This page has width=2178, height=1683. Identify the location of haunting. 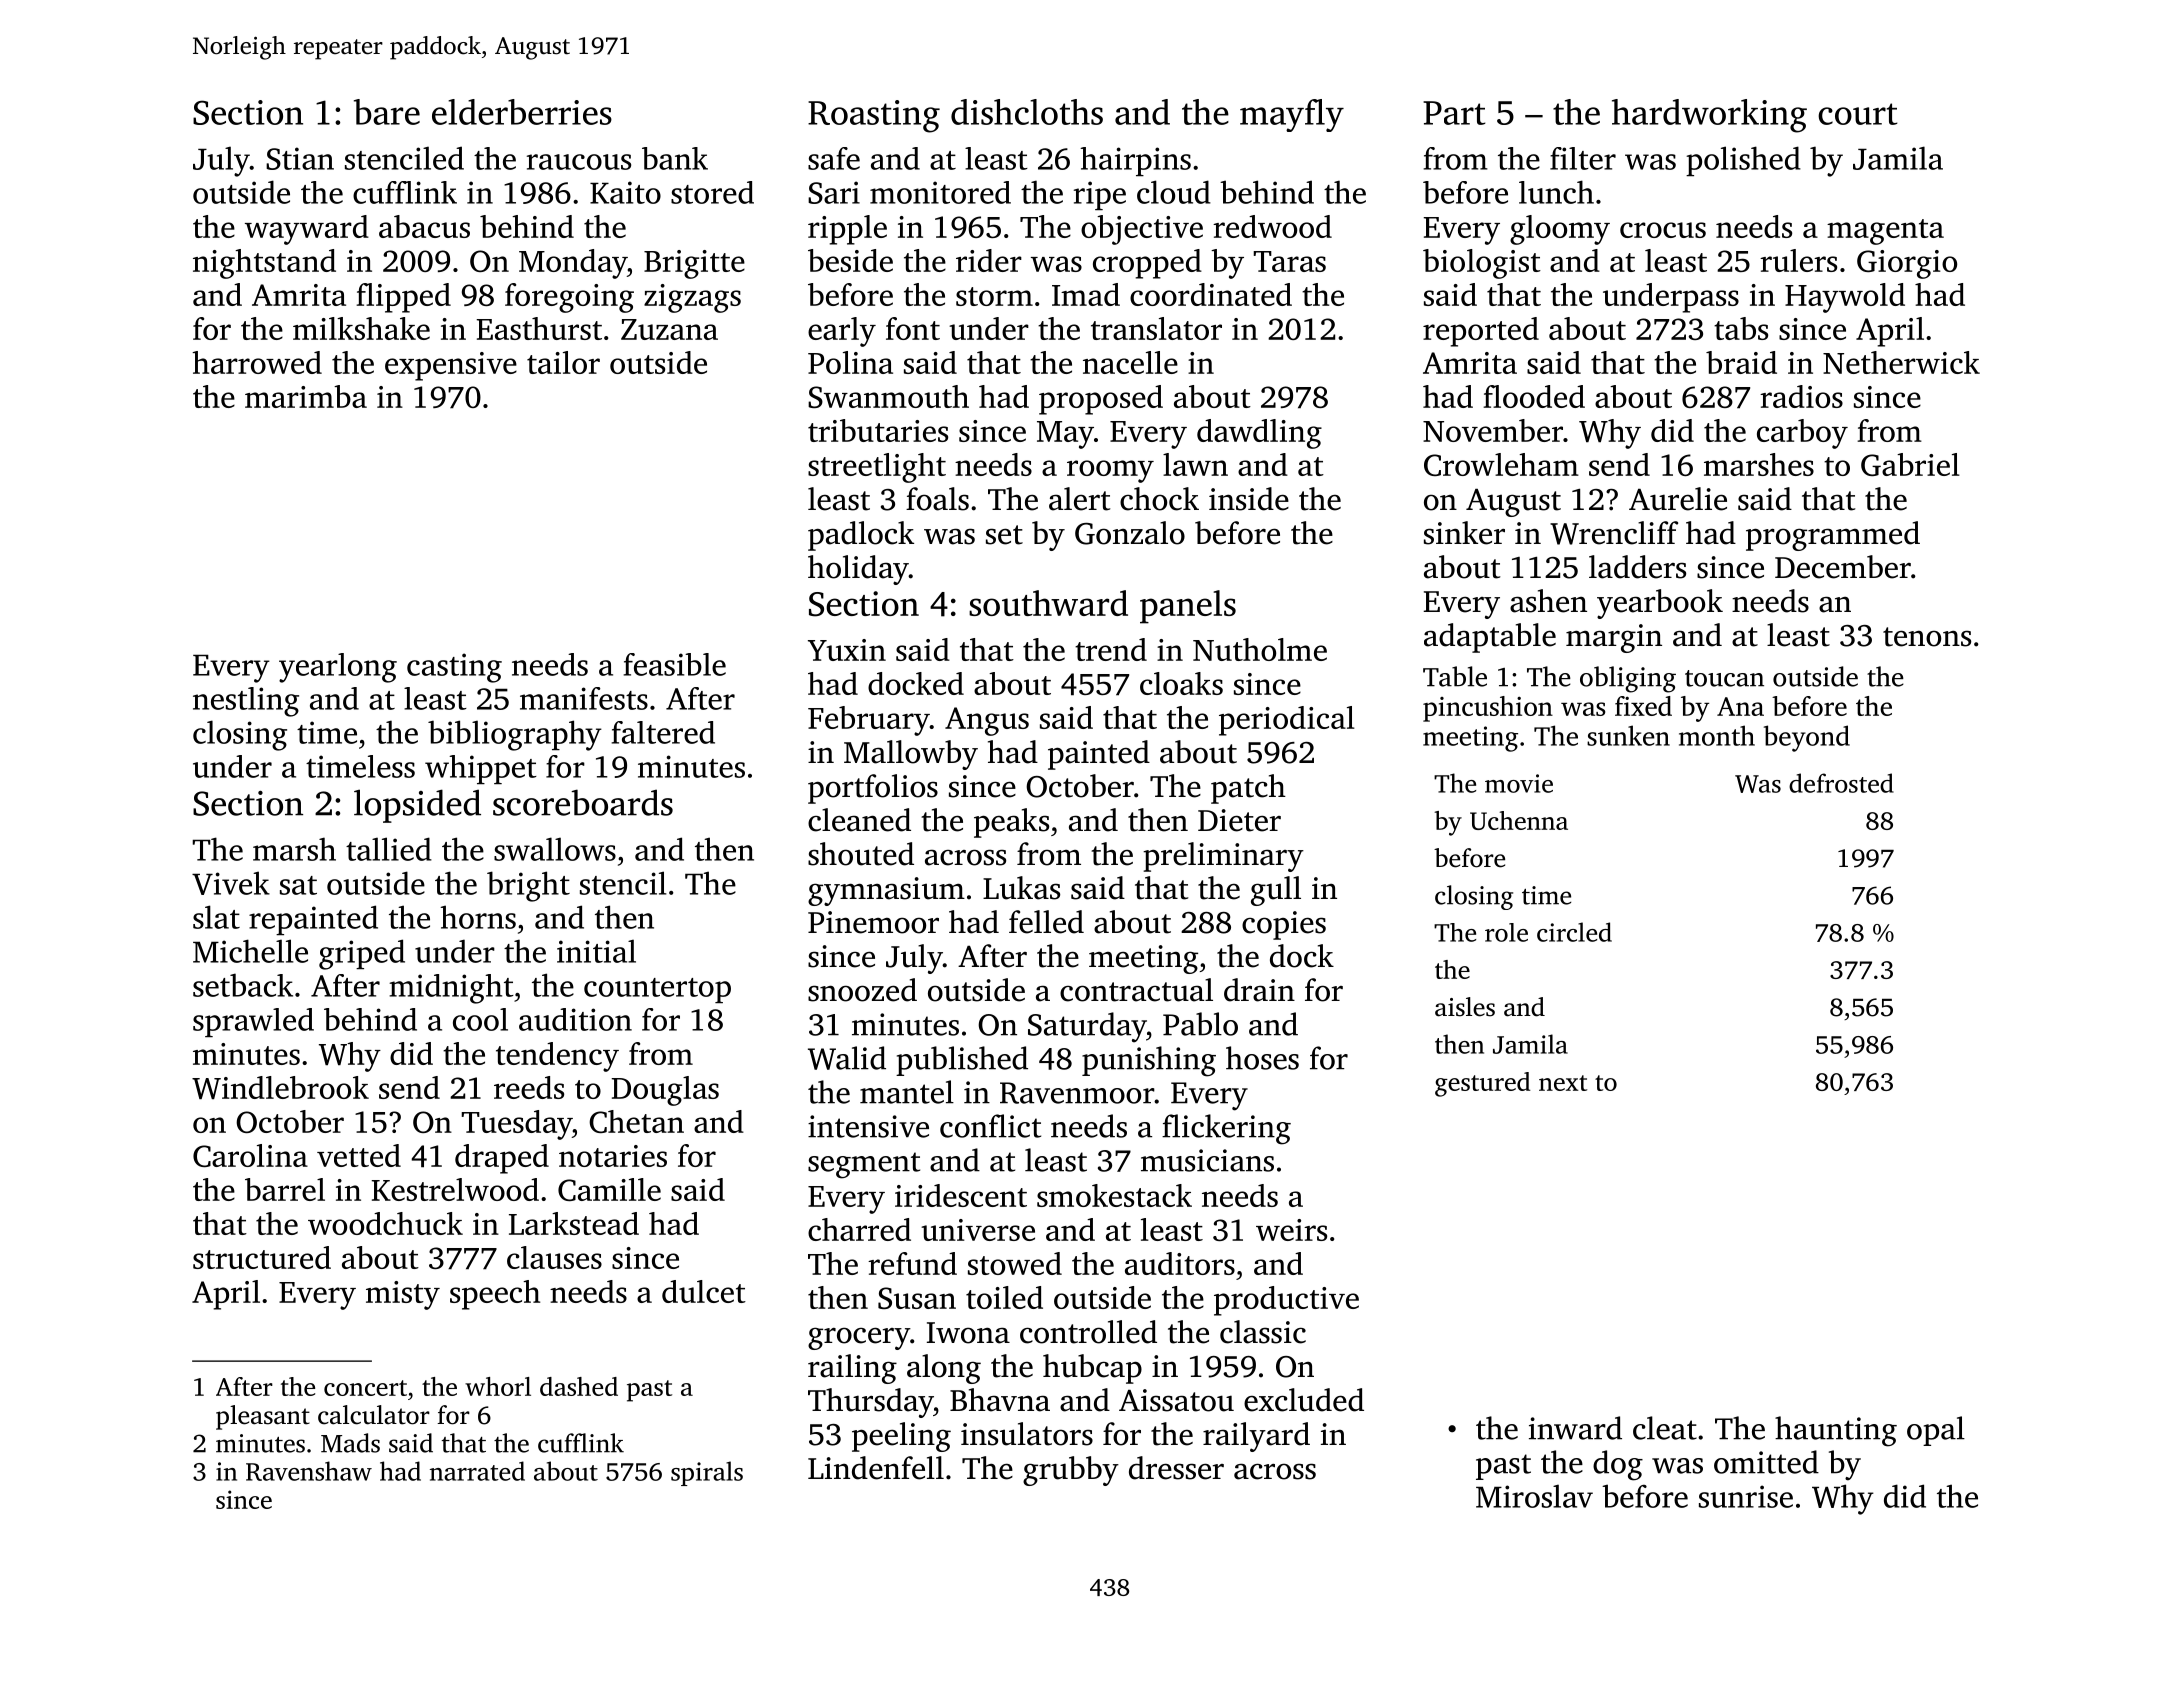
(1836, 1431).
